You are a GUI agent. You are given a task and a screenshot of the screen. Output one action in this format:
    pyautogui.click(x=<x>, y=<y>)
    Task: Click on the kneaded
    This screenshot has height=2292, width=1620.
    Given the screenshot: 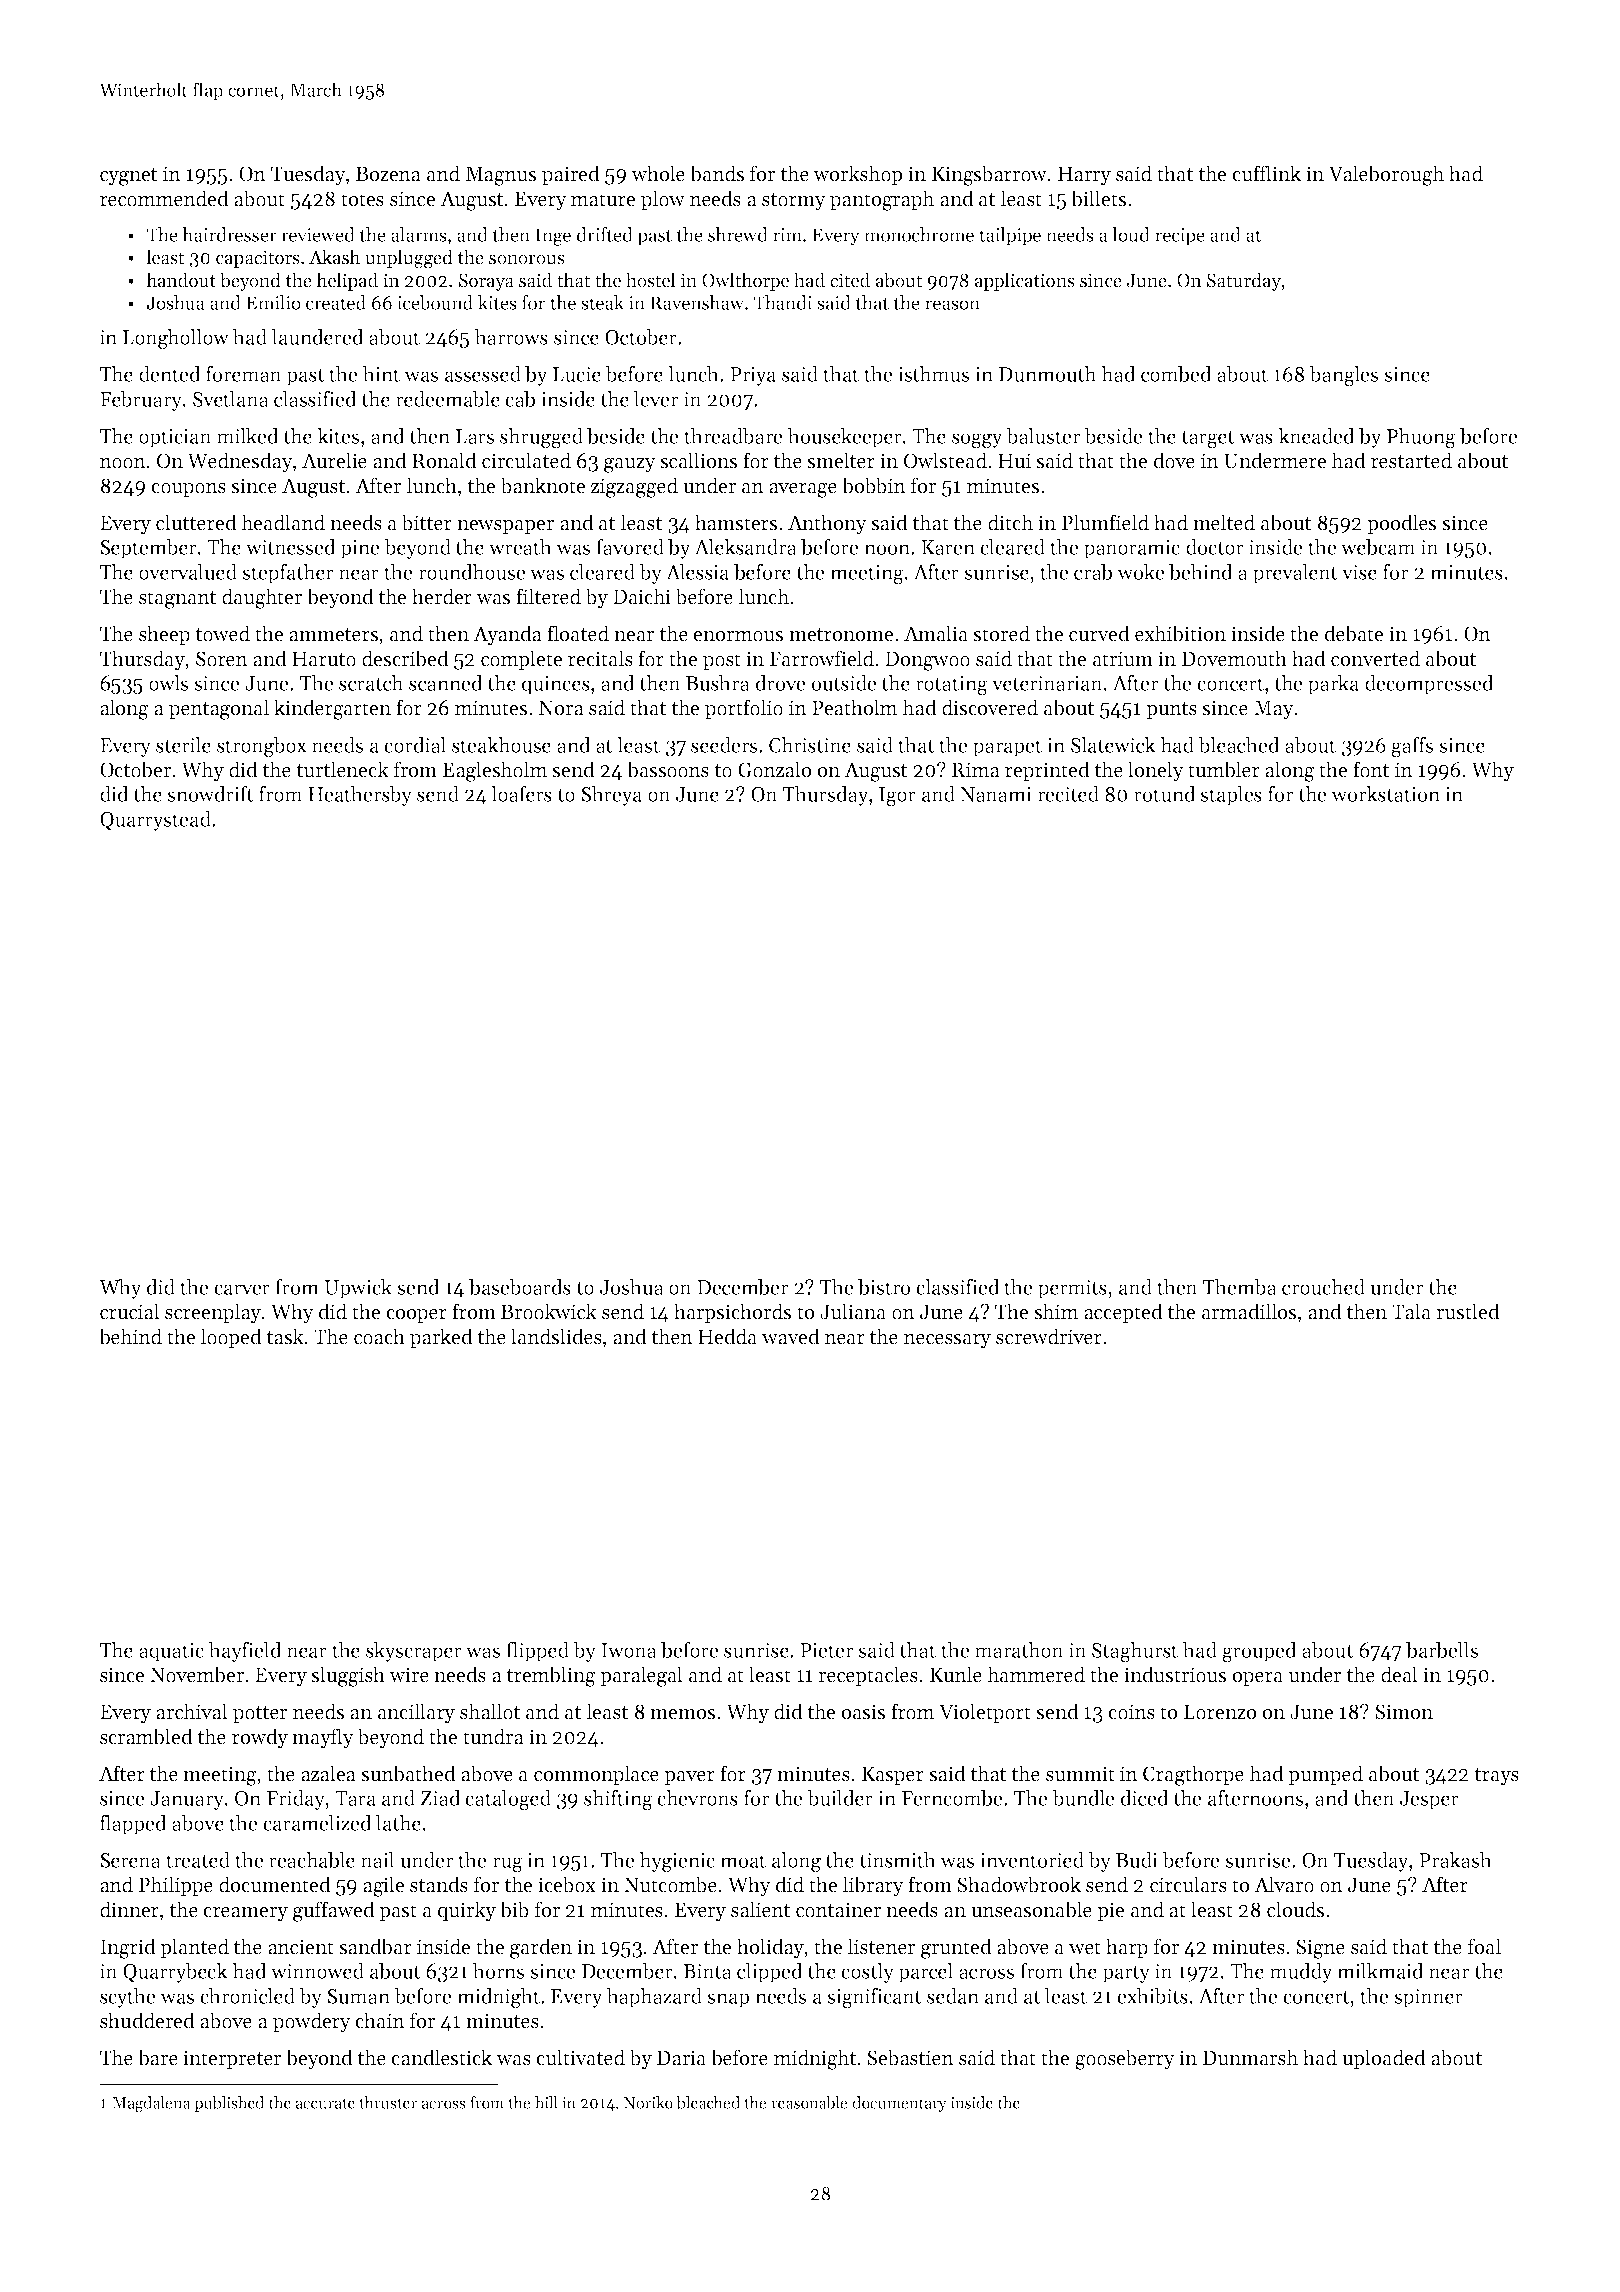 What is the action you would take?
    pyautogui.click(x=1316, y=436)
